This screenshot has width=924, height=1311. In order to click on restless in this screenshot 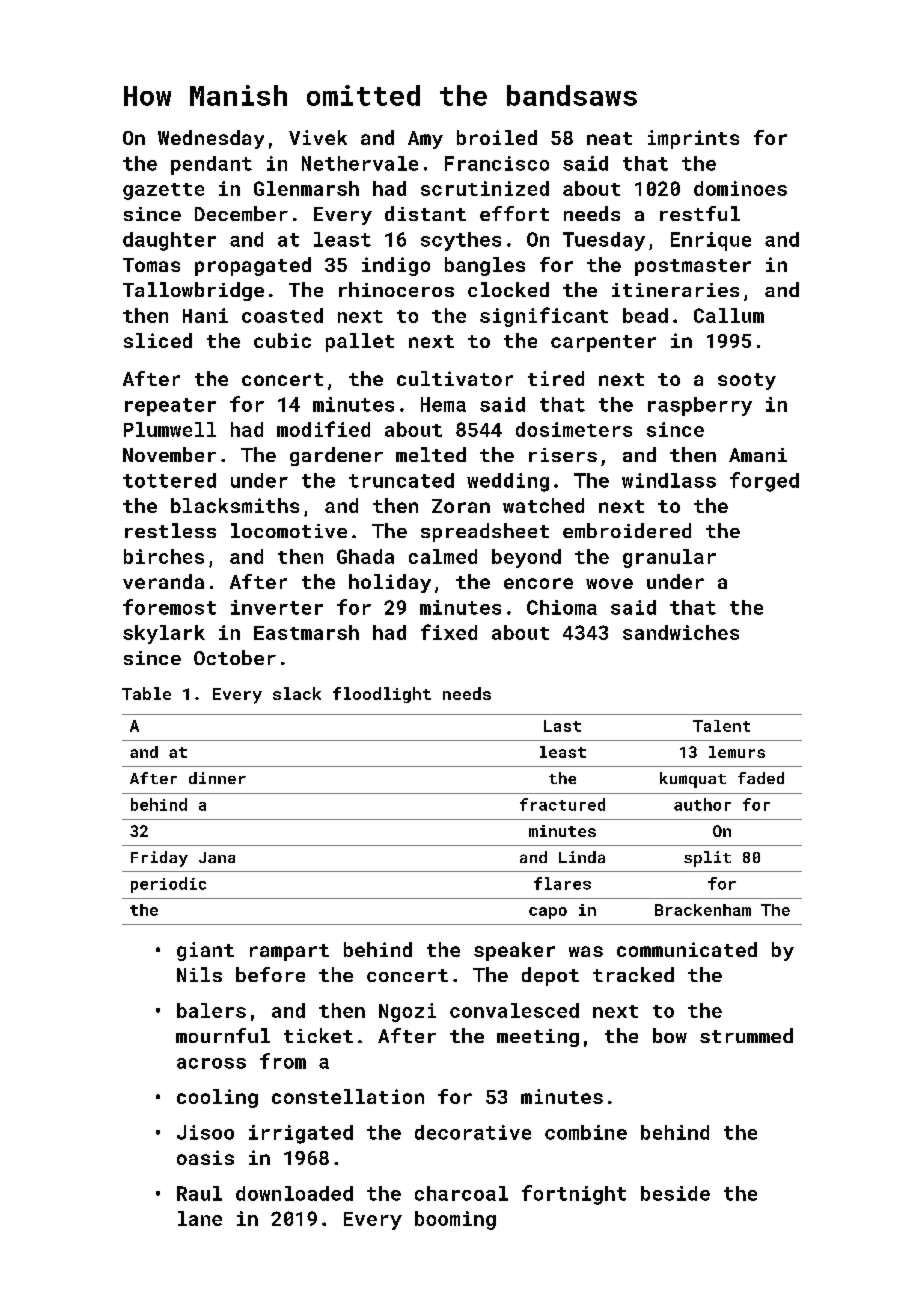, I will do `click(170, 530)`.
